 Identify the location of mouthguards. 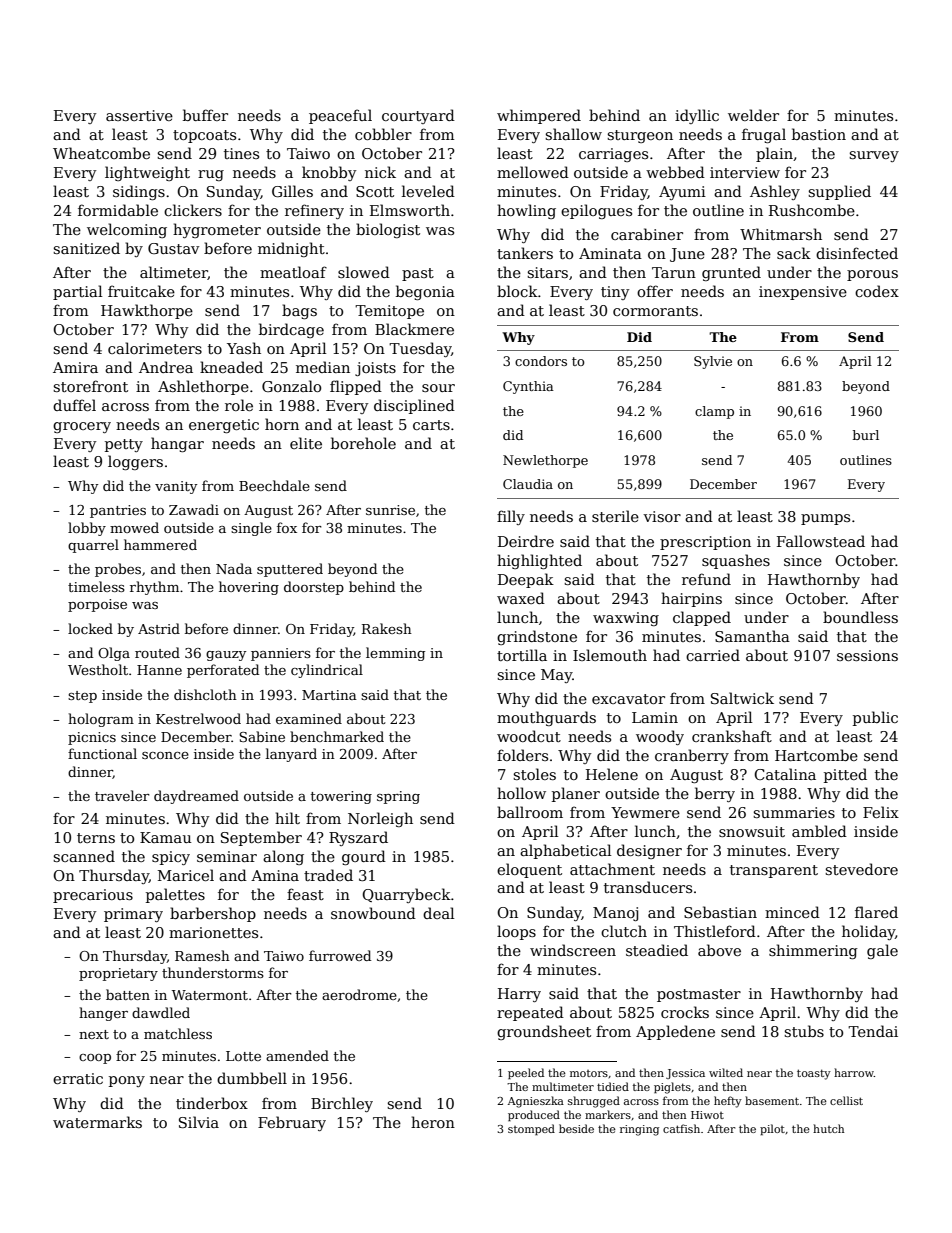
(546, 718).
